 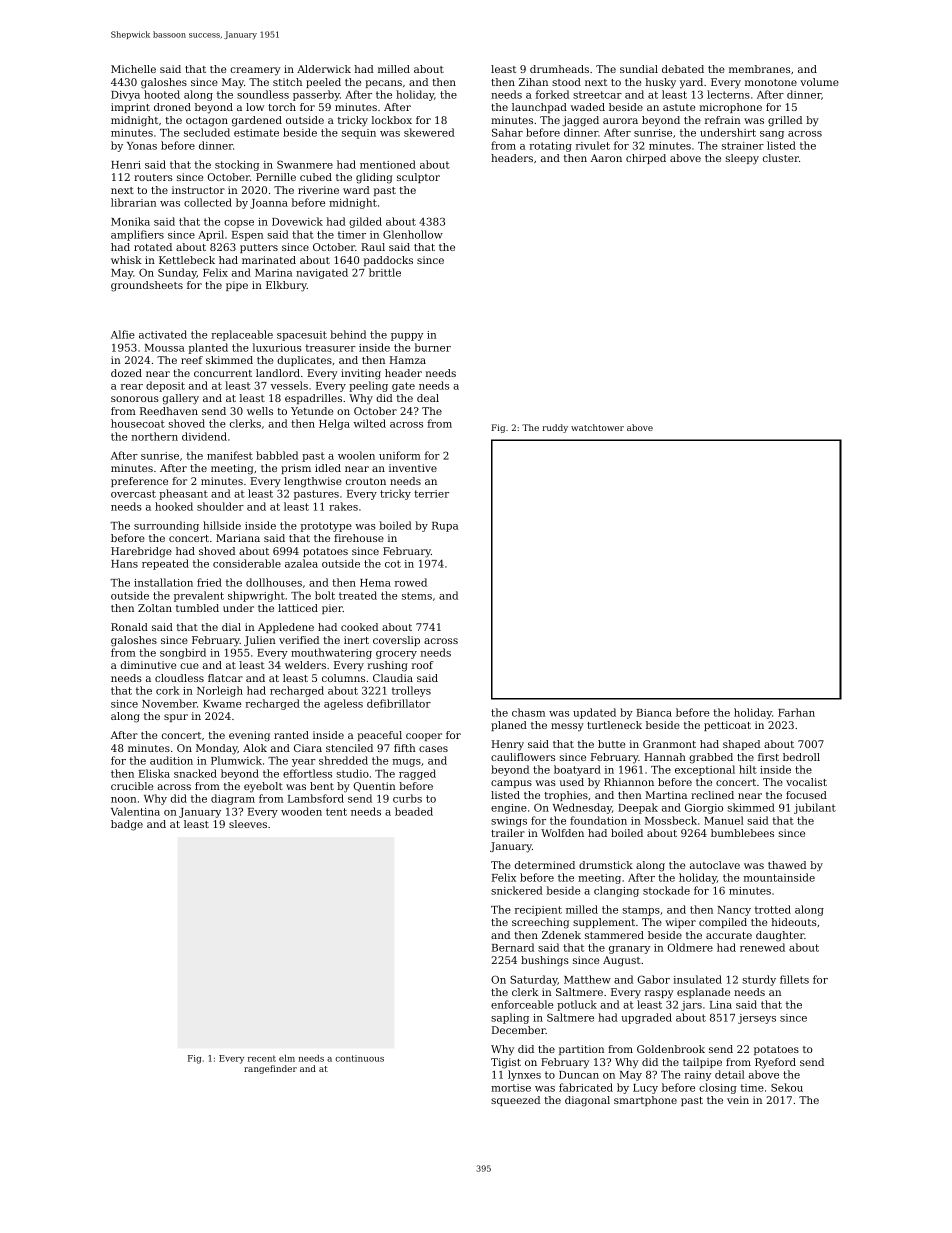 What do you see at coordinates (781, 158) in the page?
I see `cluster` at bounding box center [781, 158].
